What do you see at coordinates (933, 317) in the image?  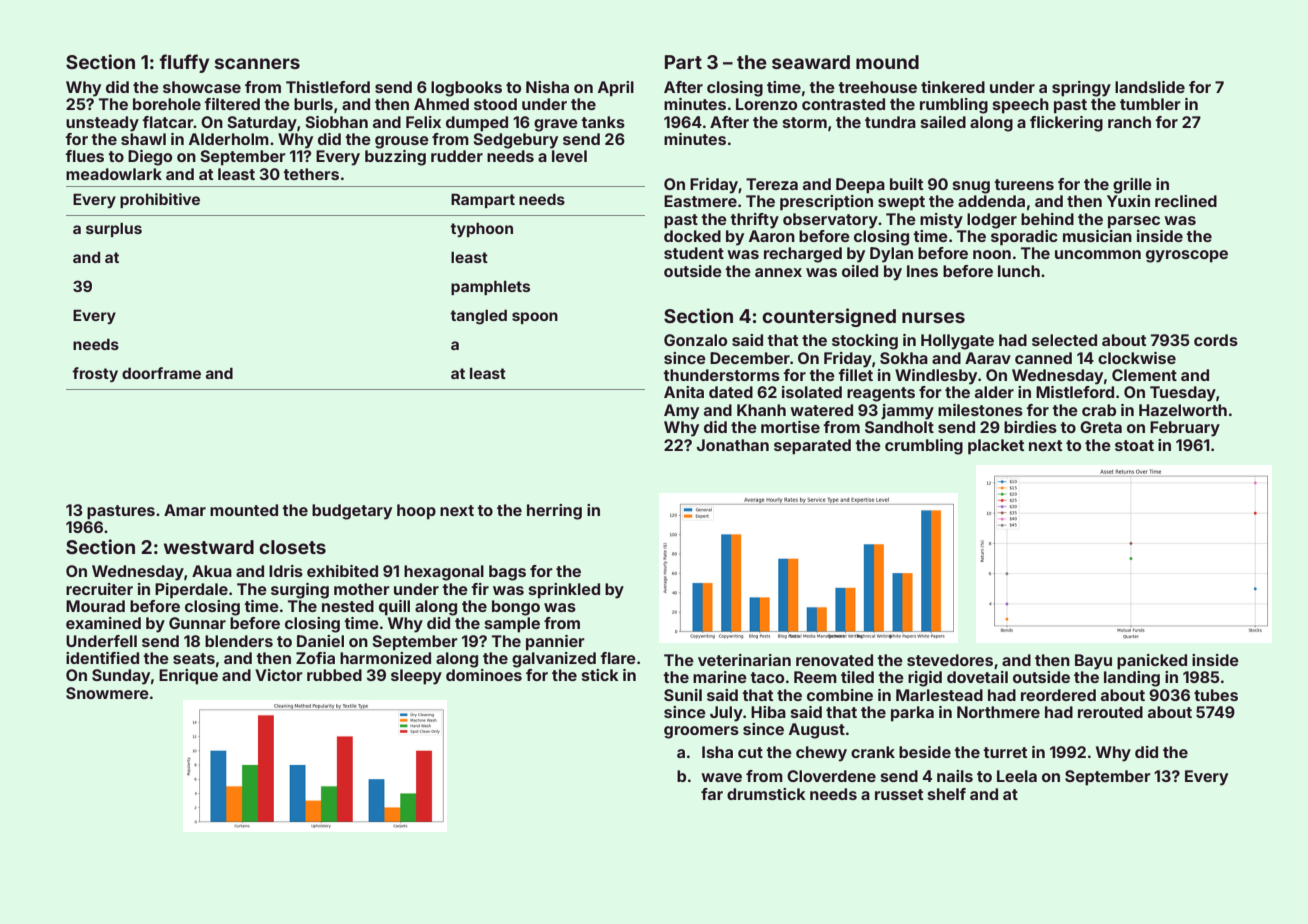 I see `nurses` at bounding box center [933, 317].
